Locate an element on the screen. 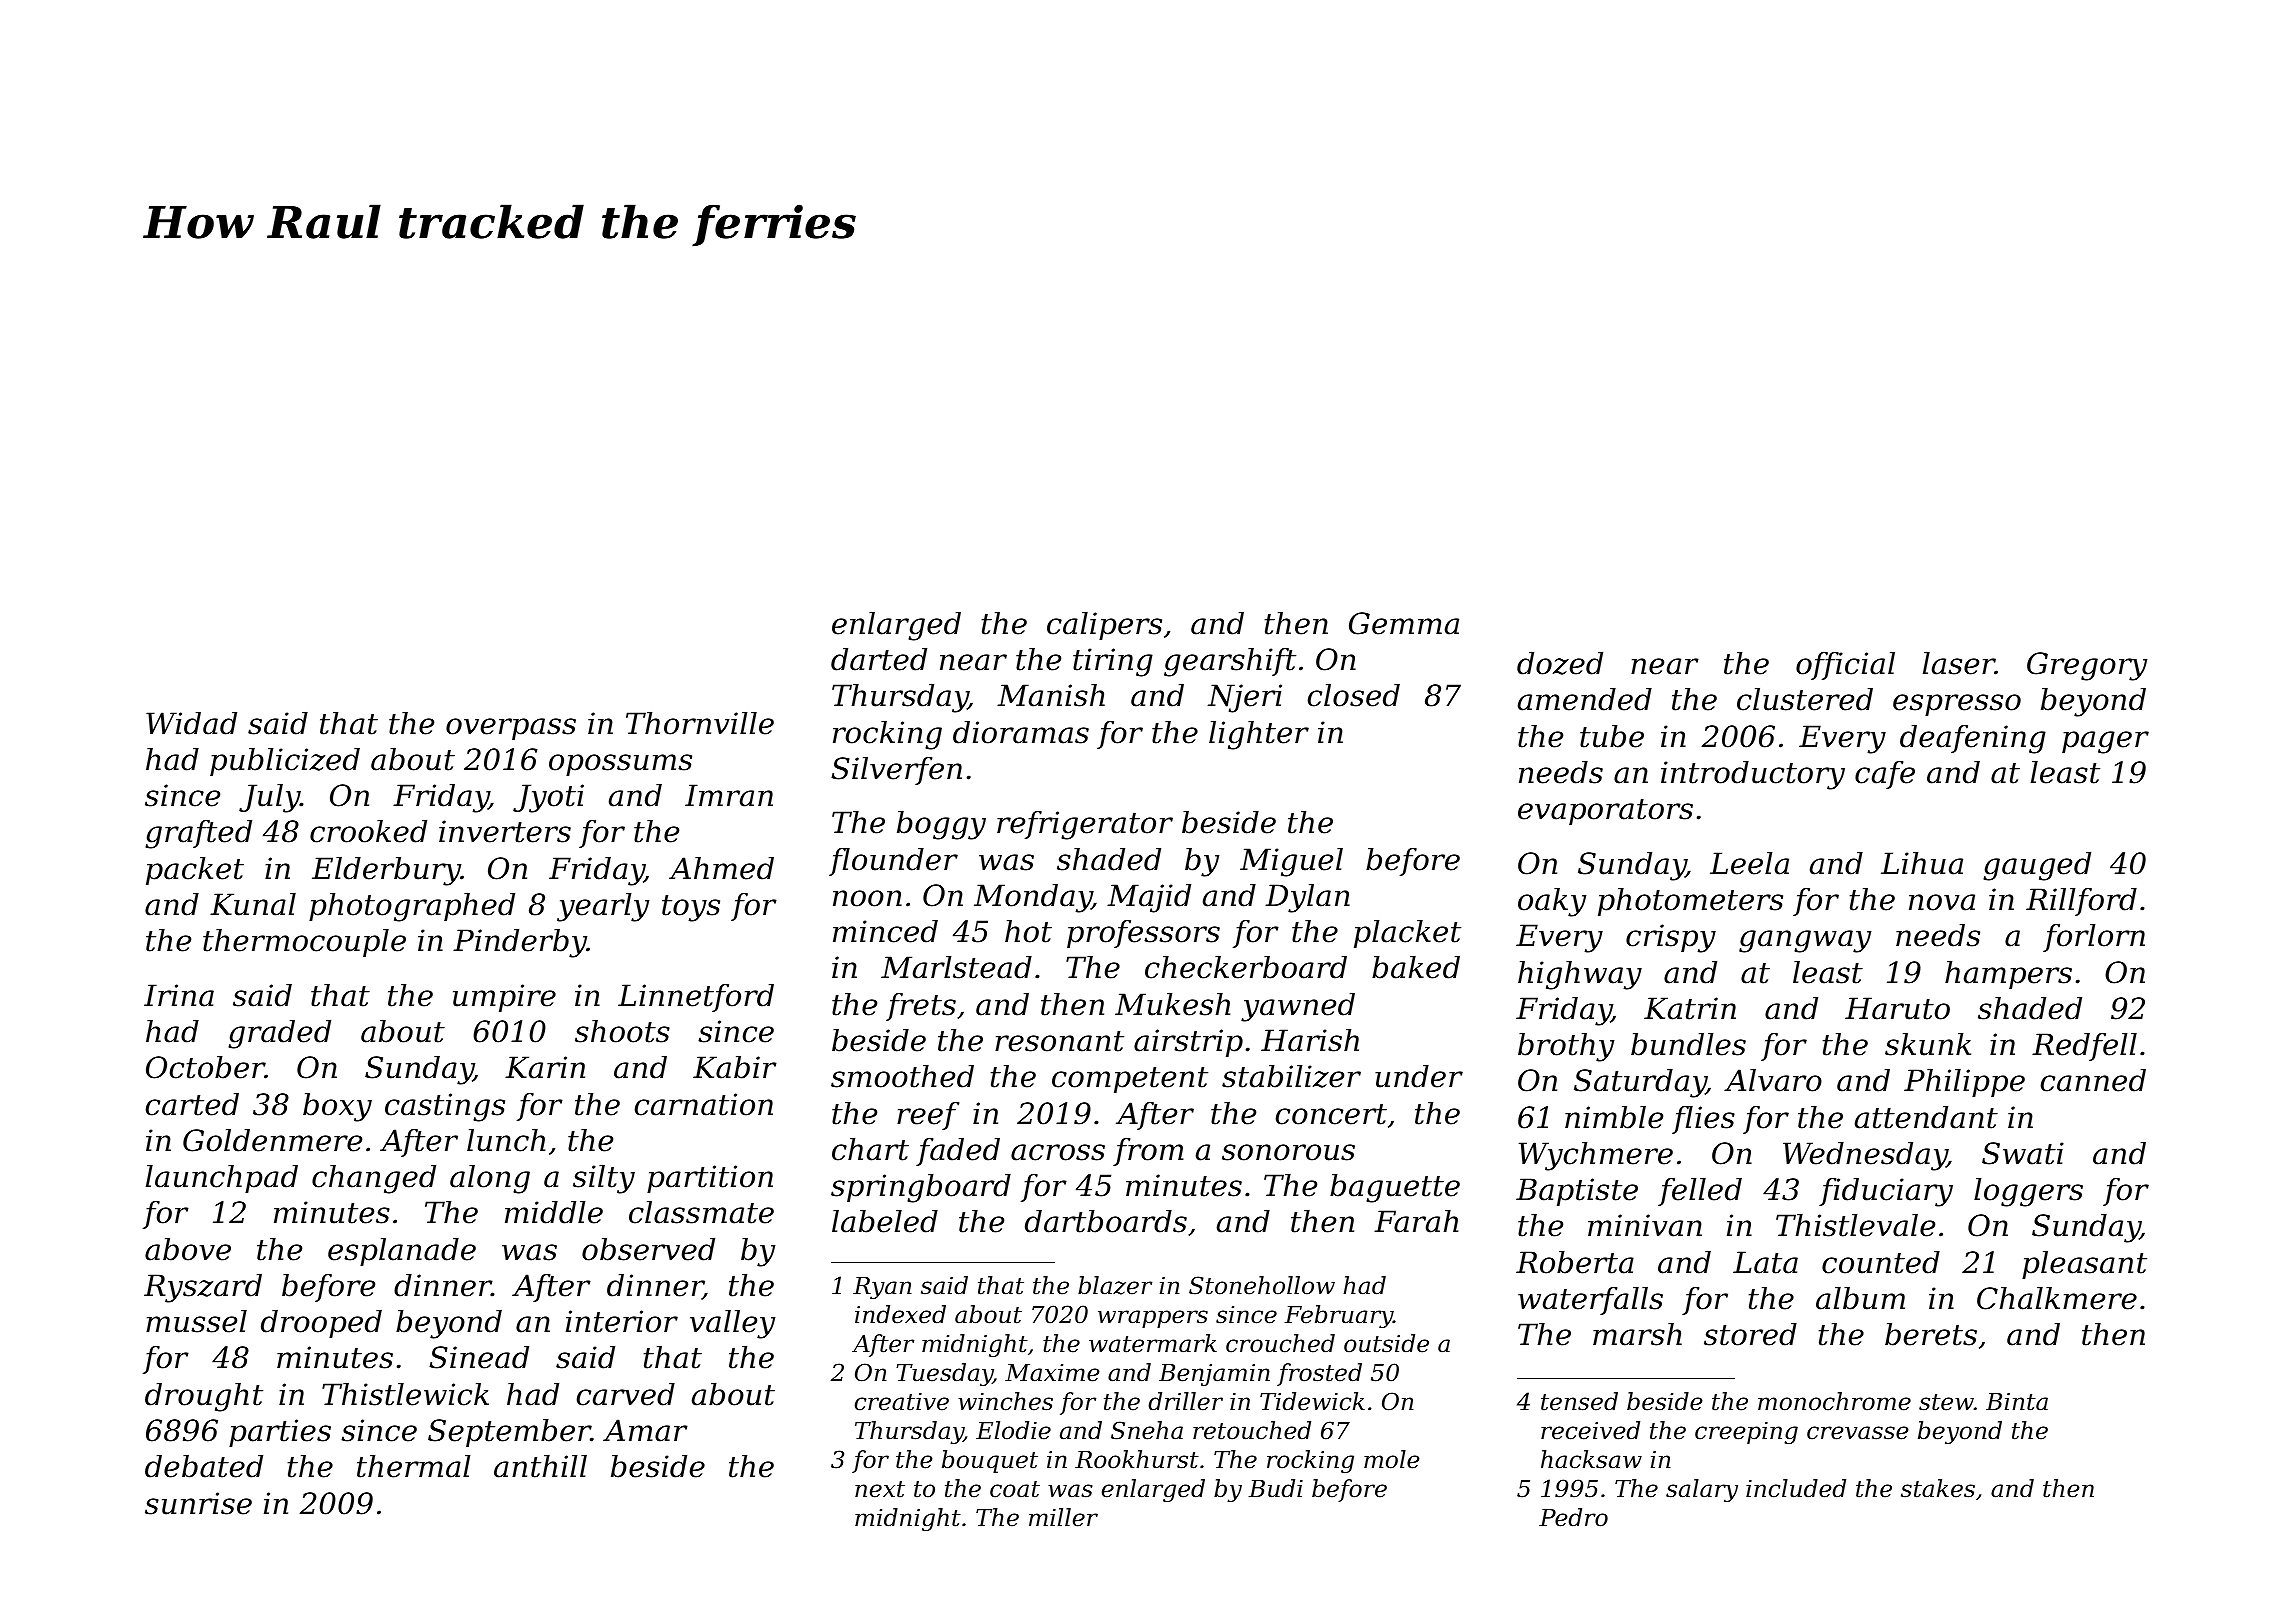  Widad is located at coordinates (191, 723).
